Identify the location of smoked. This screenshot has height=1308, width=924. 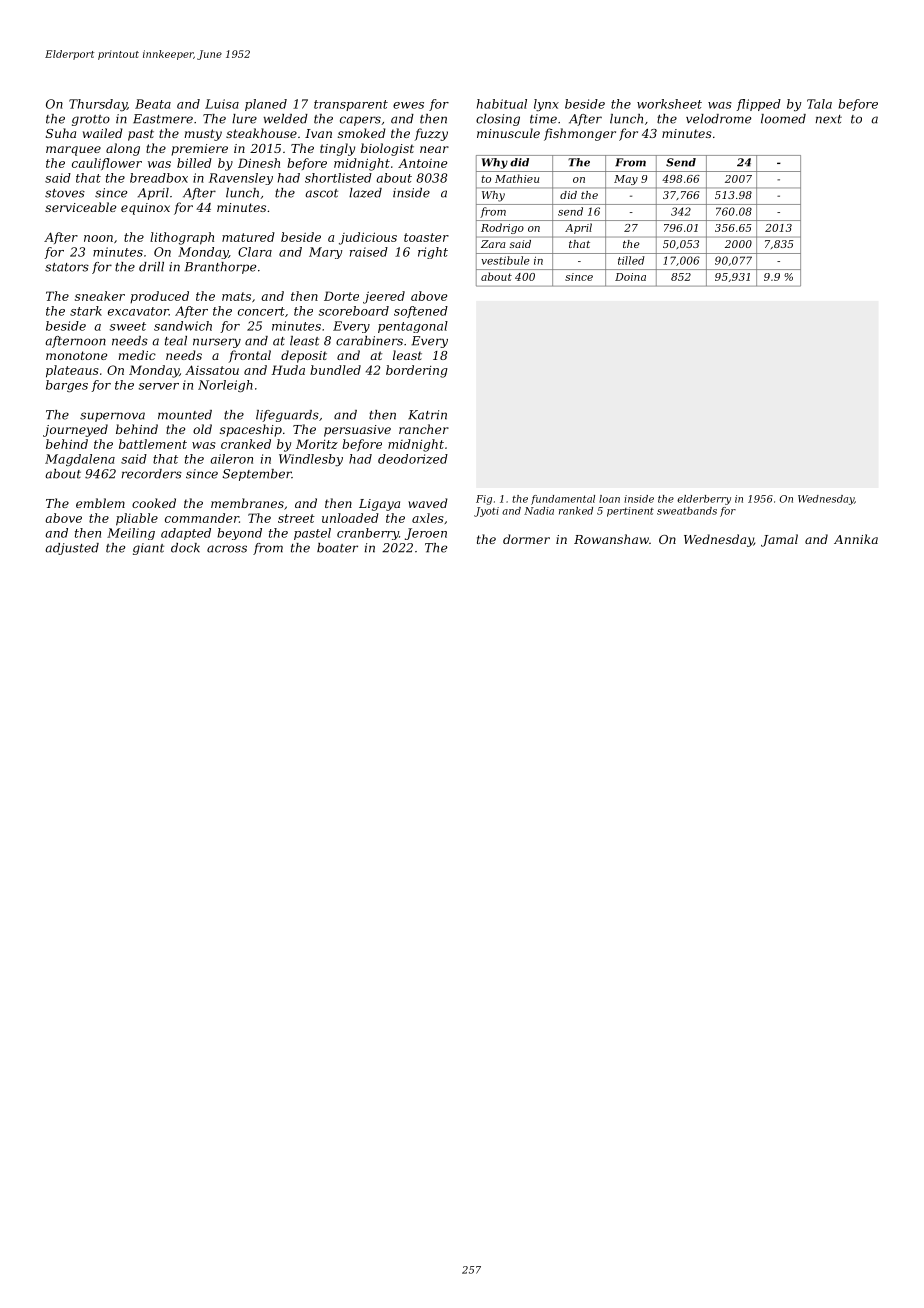
(362, 133).
